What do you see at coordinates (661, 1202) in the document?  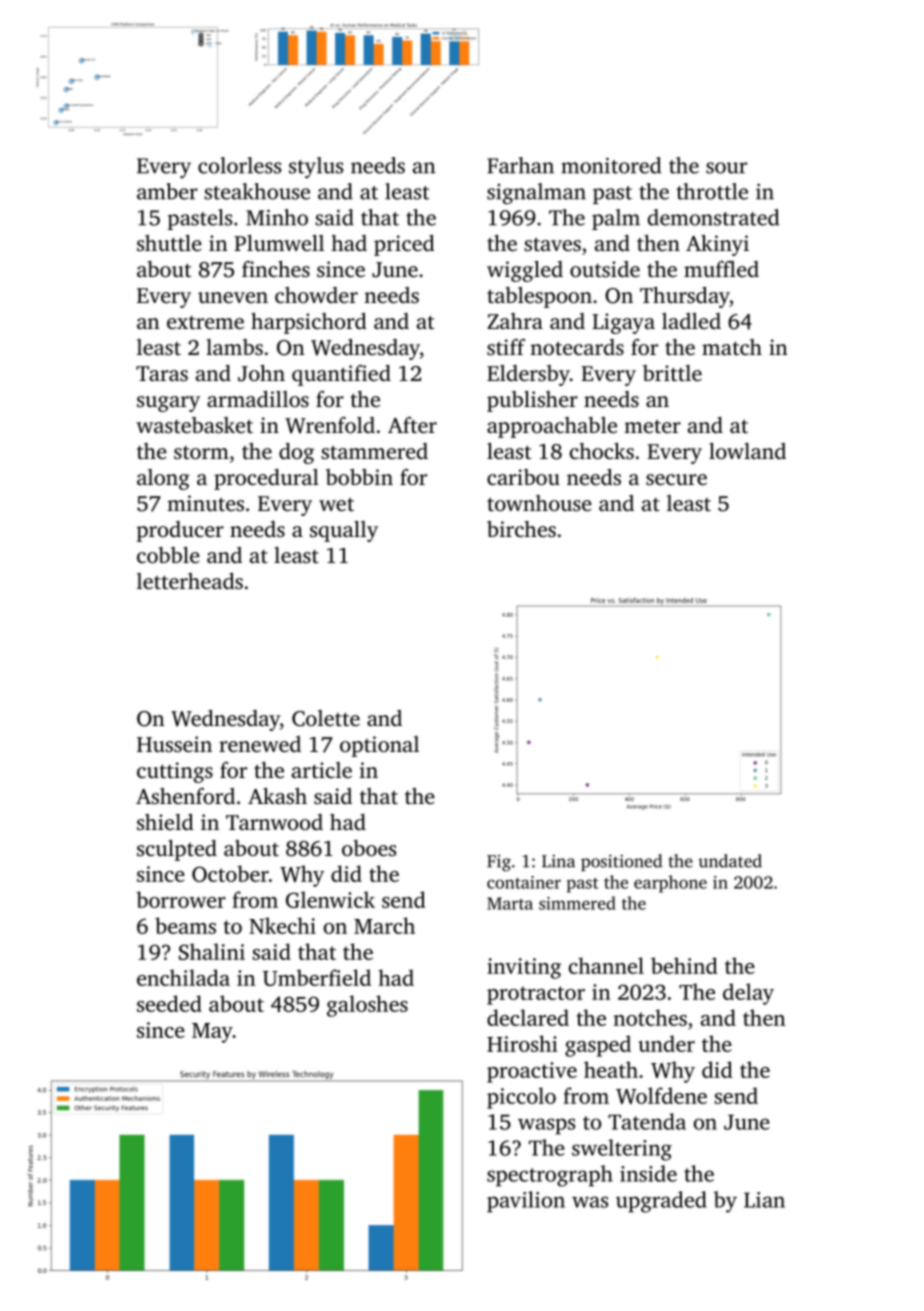 I see `upgraded` at bounding box center [661, 1202].
